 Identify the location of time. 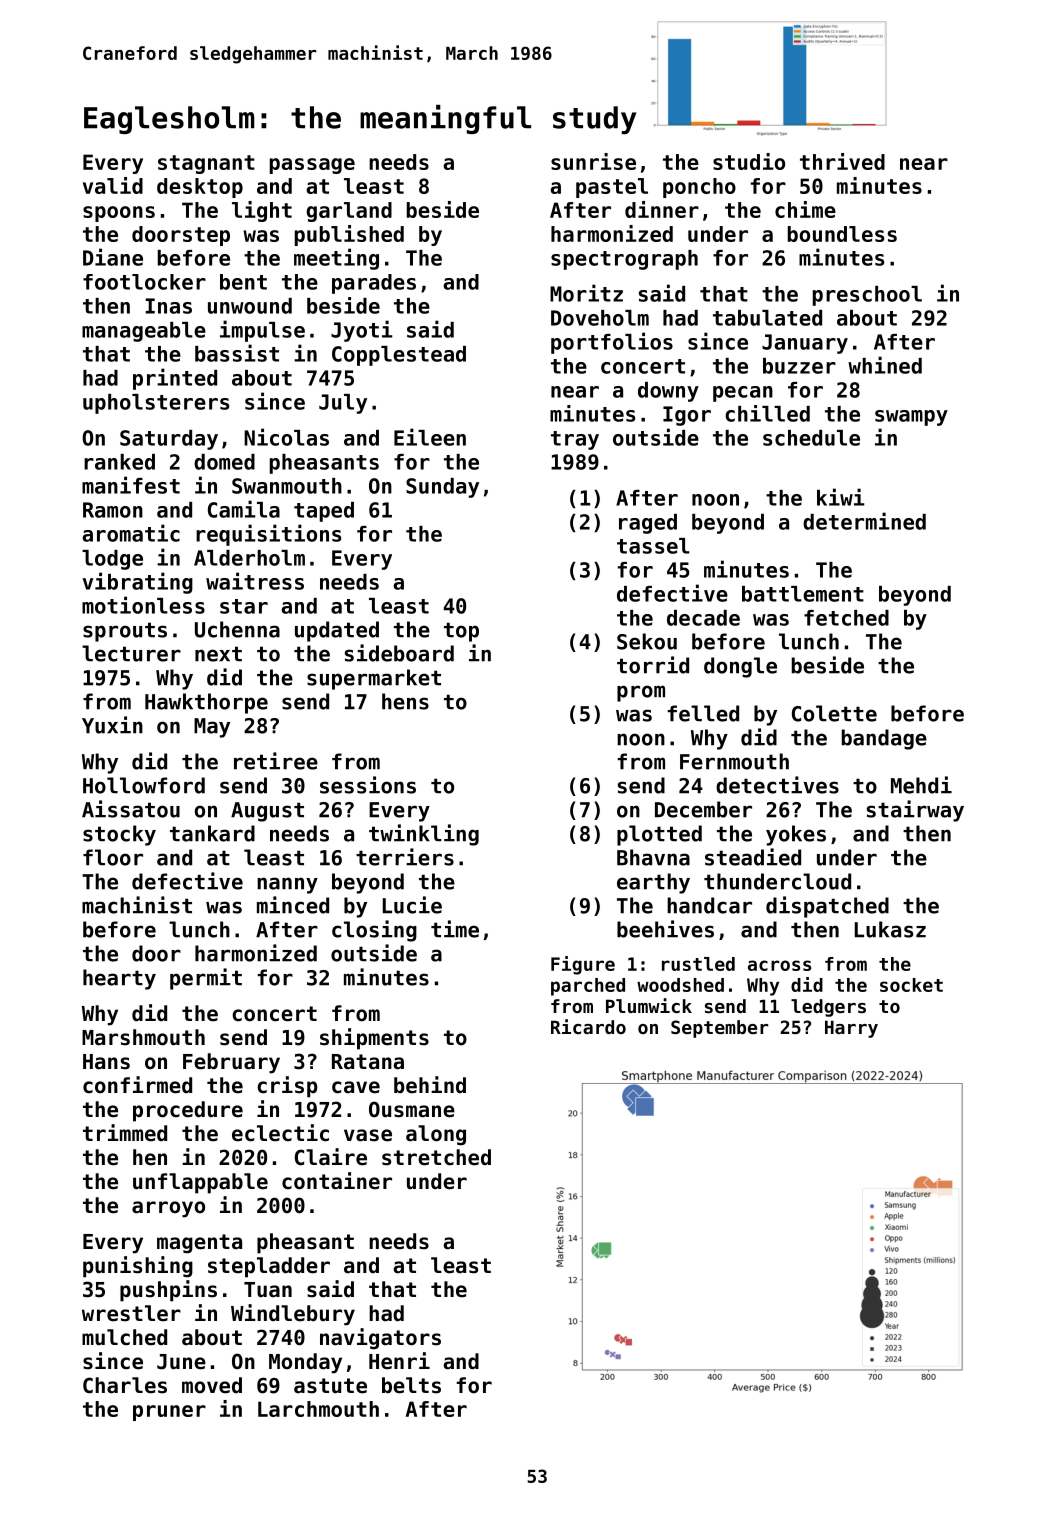
(455, 929).
